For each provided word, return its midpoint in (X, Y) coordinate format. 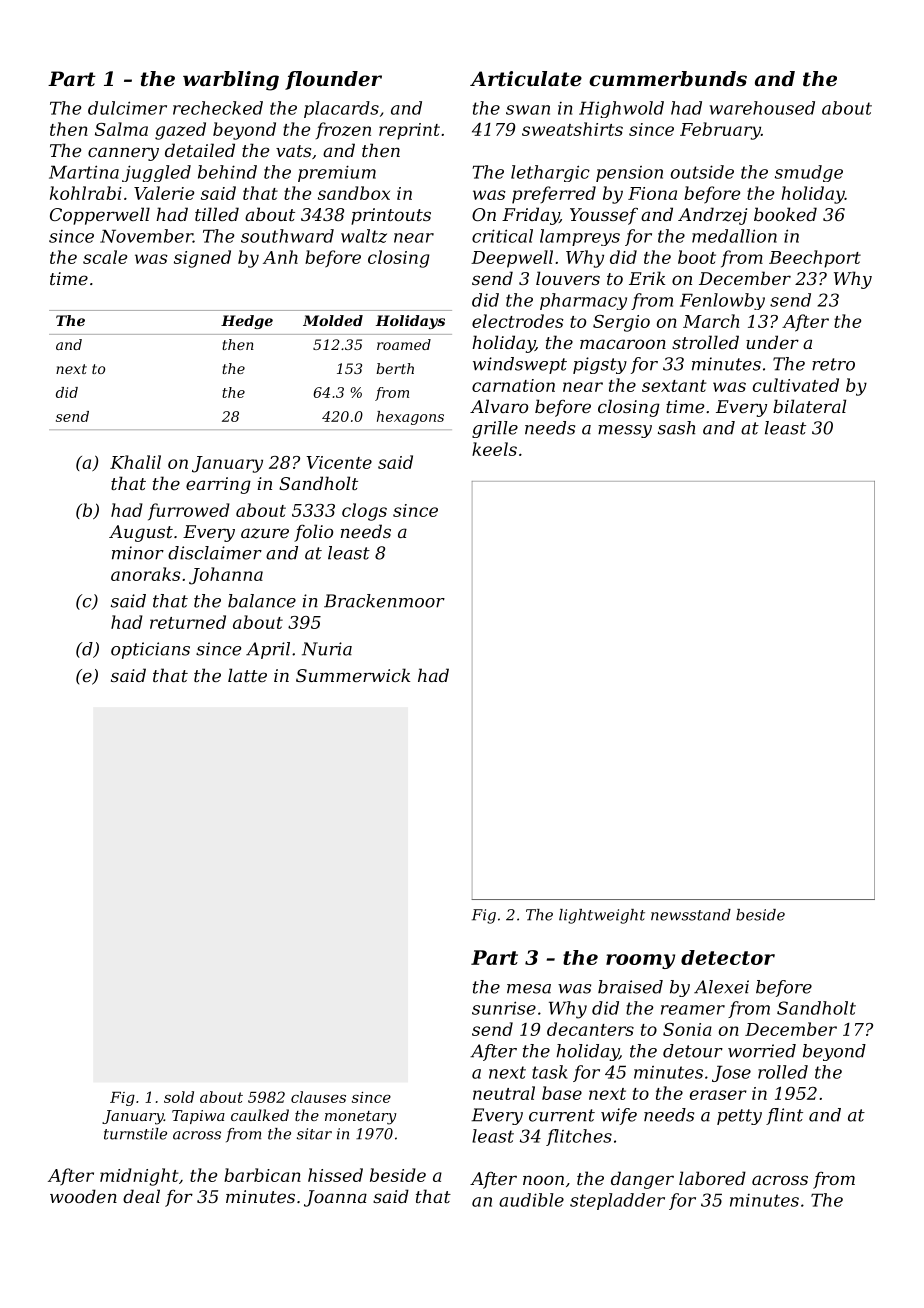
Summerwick (353, 675)
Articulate (526, 79)
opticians (150, 650)
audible (531, 1200)
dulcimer (127, 108)
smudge (809, 173)
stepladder (617, 1201)
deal (141, 1196)
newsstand (691, 915)
